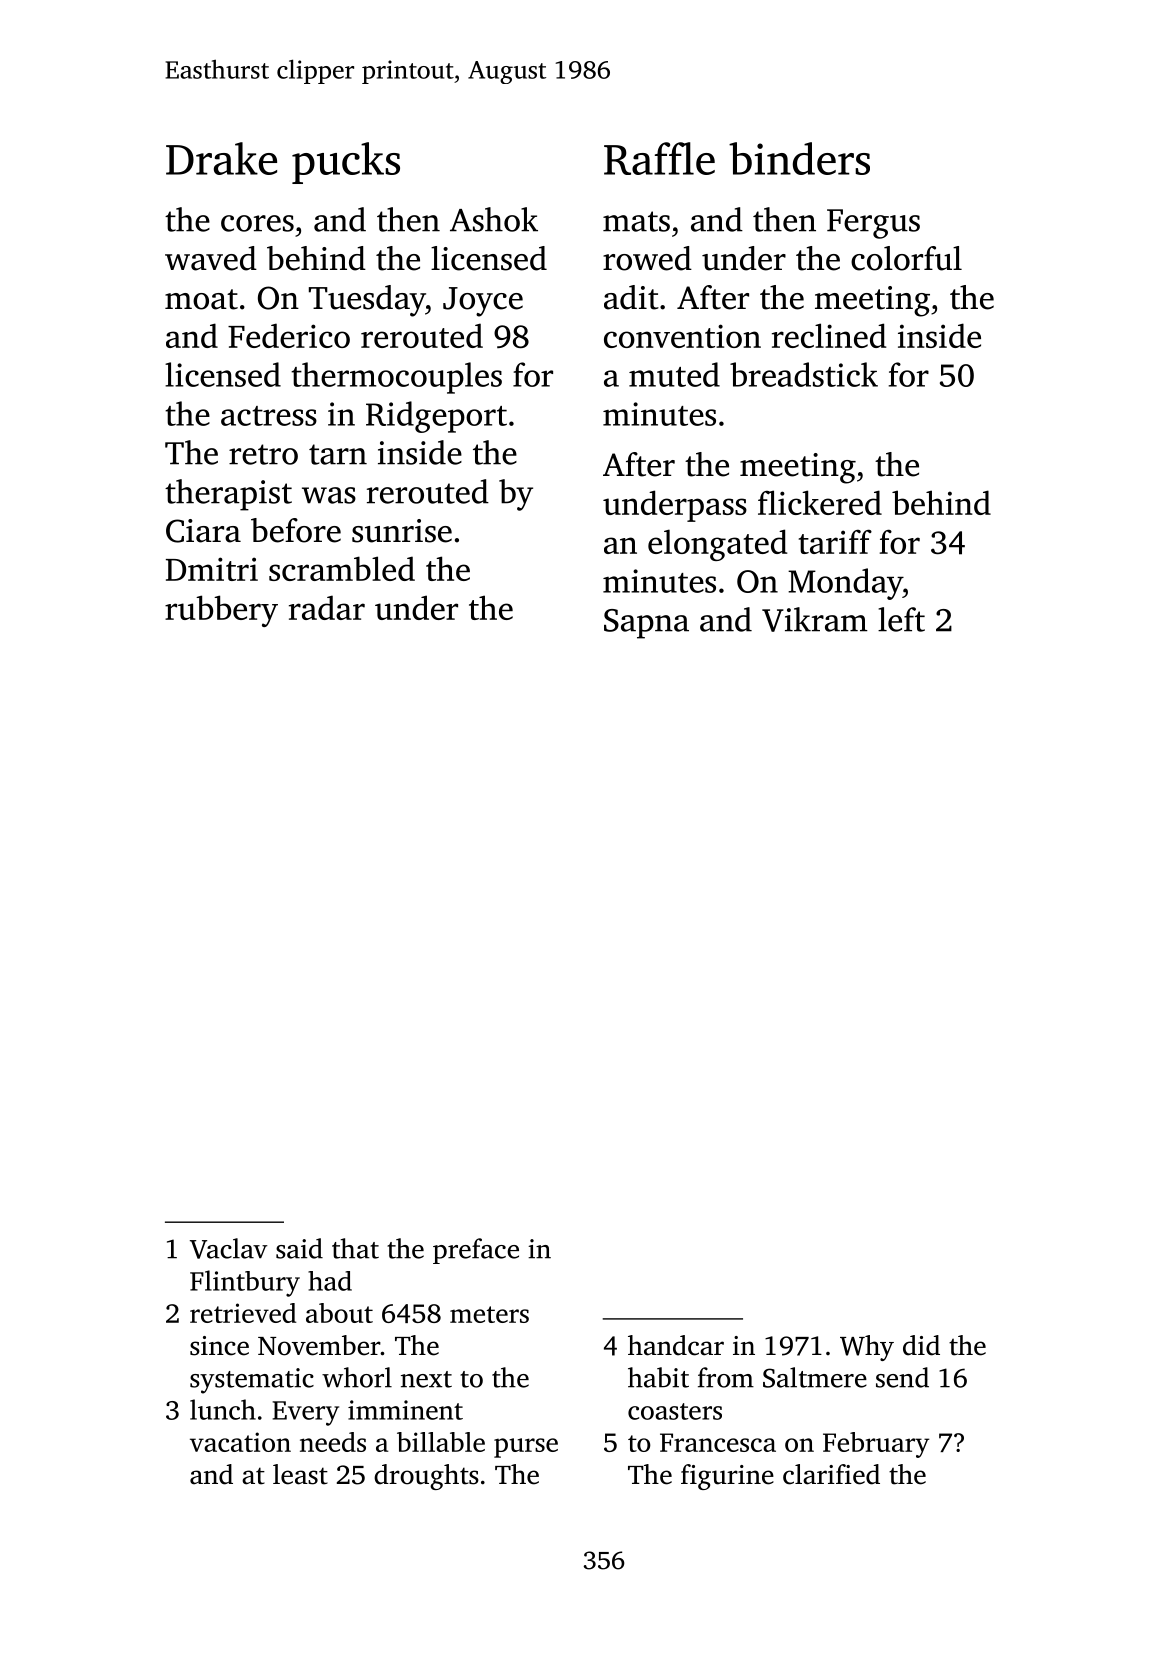 This screenshot has height=1654, width=1165. Describe the element at coordinates (659, 158) in the screenshot. I see `Raffle` at that location.
